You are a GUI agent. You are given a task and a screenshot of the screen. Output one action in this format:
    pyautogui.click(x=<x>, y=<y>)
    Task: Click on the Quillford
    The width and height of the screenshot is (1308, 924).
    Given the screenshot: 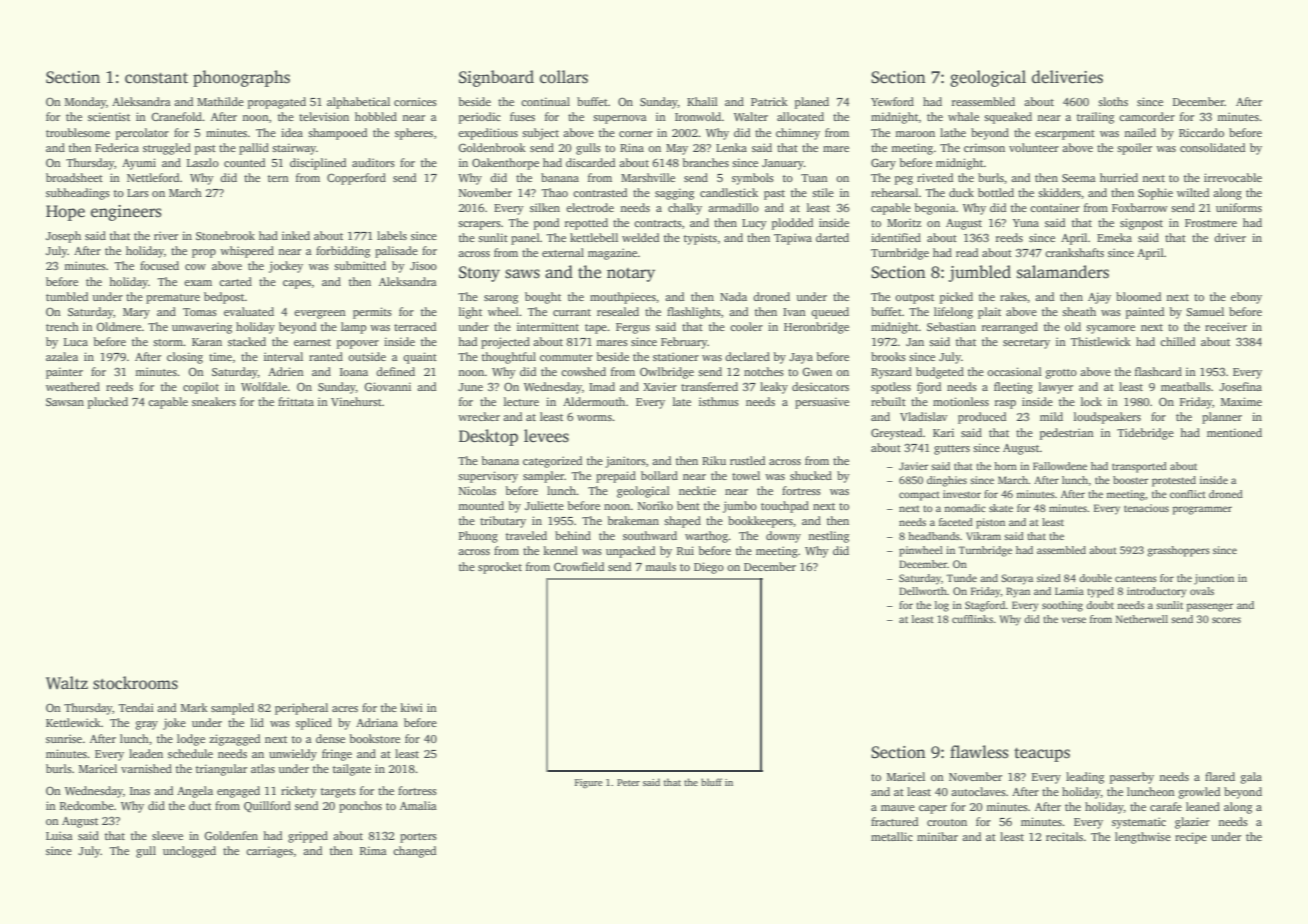 What is the action you would take?
    pyautogui.click(x=267, y=806)
